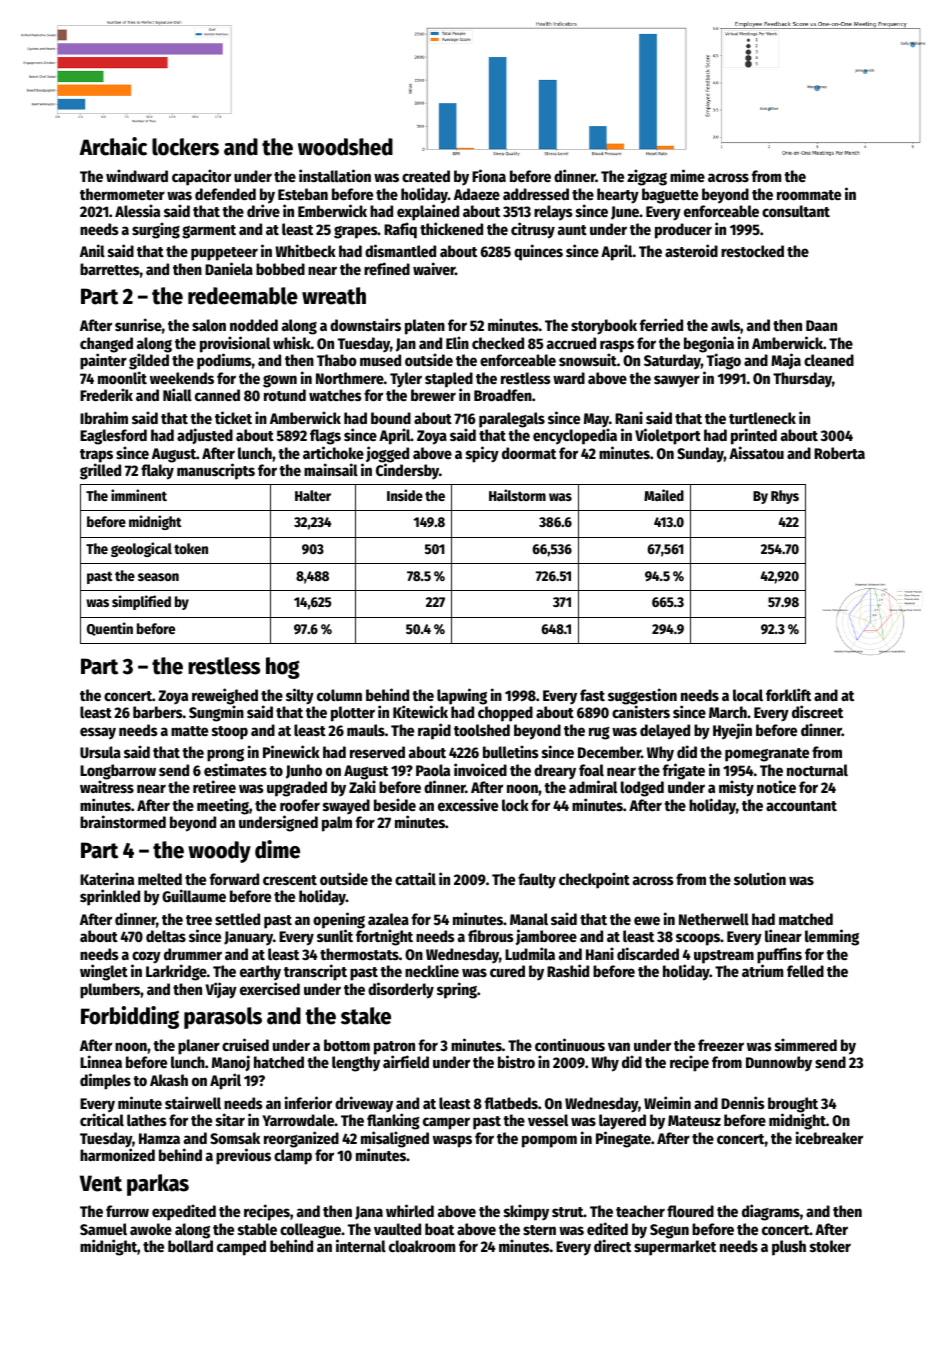 Image resolution: width=948 pixels, height=1346 pixels. What do you see at coordinates (113, 146) in the screenshot?
I see `Archaic` at bounding box center [113, 146].
